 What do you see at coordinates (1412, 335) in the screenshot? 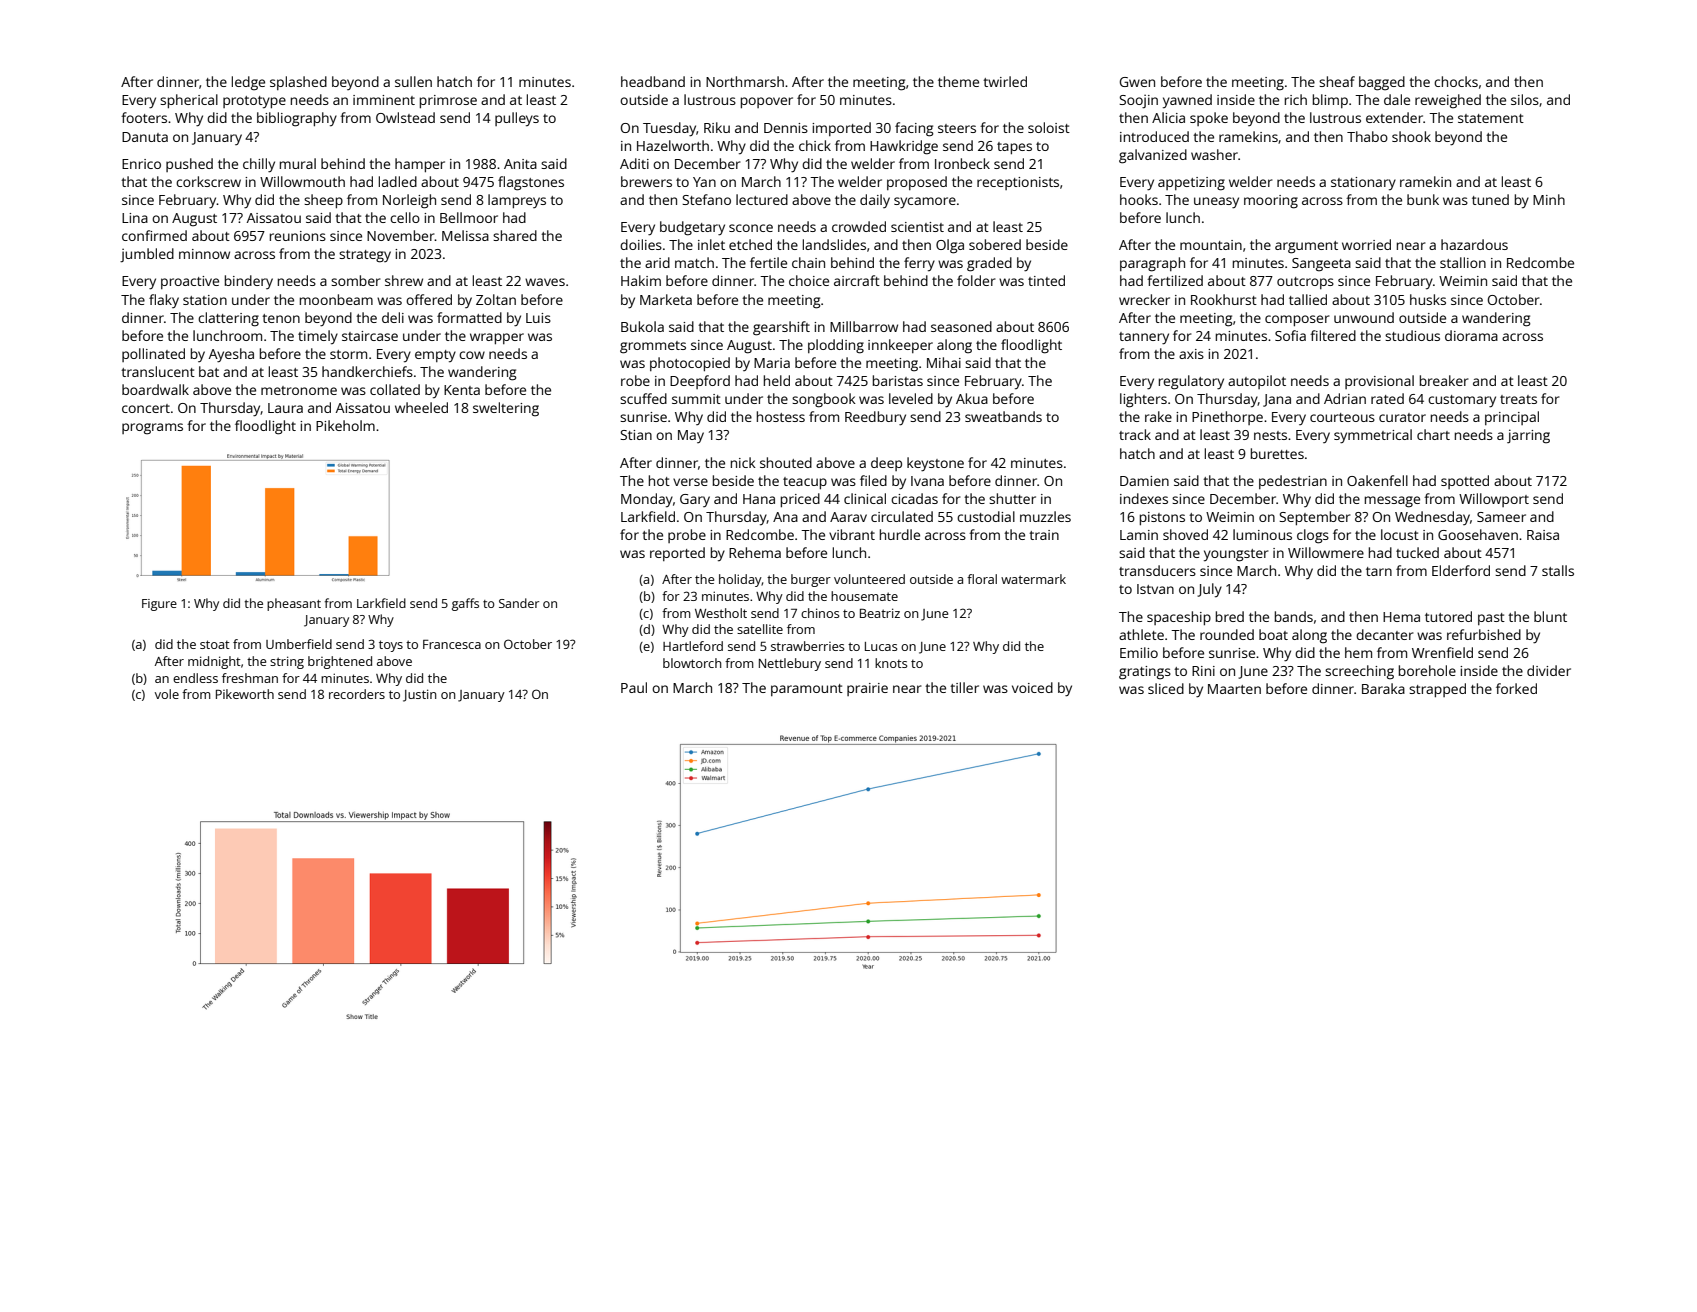
I see `studious` at bounding box center [1412, 335].
